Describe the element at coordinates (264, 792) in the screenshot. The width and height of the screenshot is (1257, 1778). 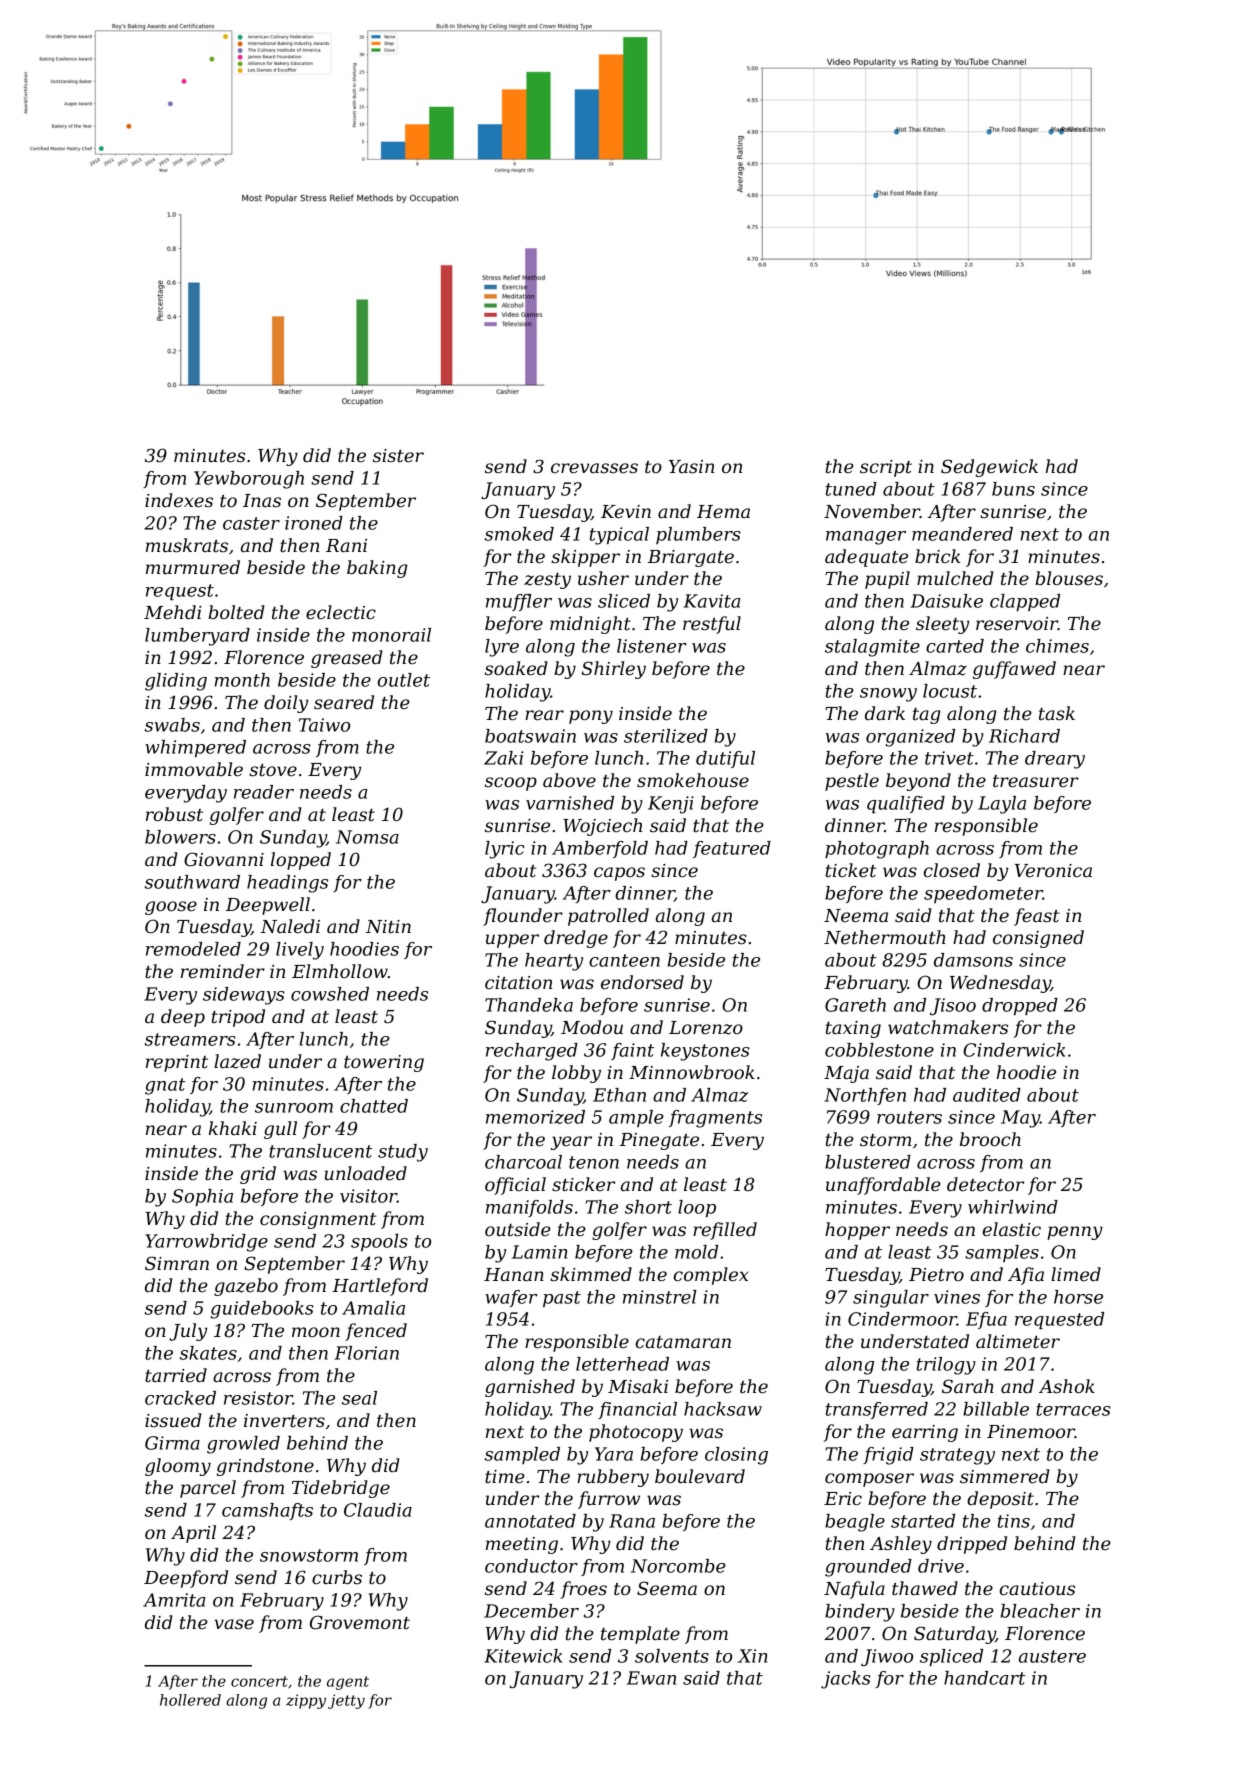
I see `reader` at that location.
